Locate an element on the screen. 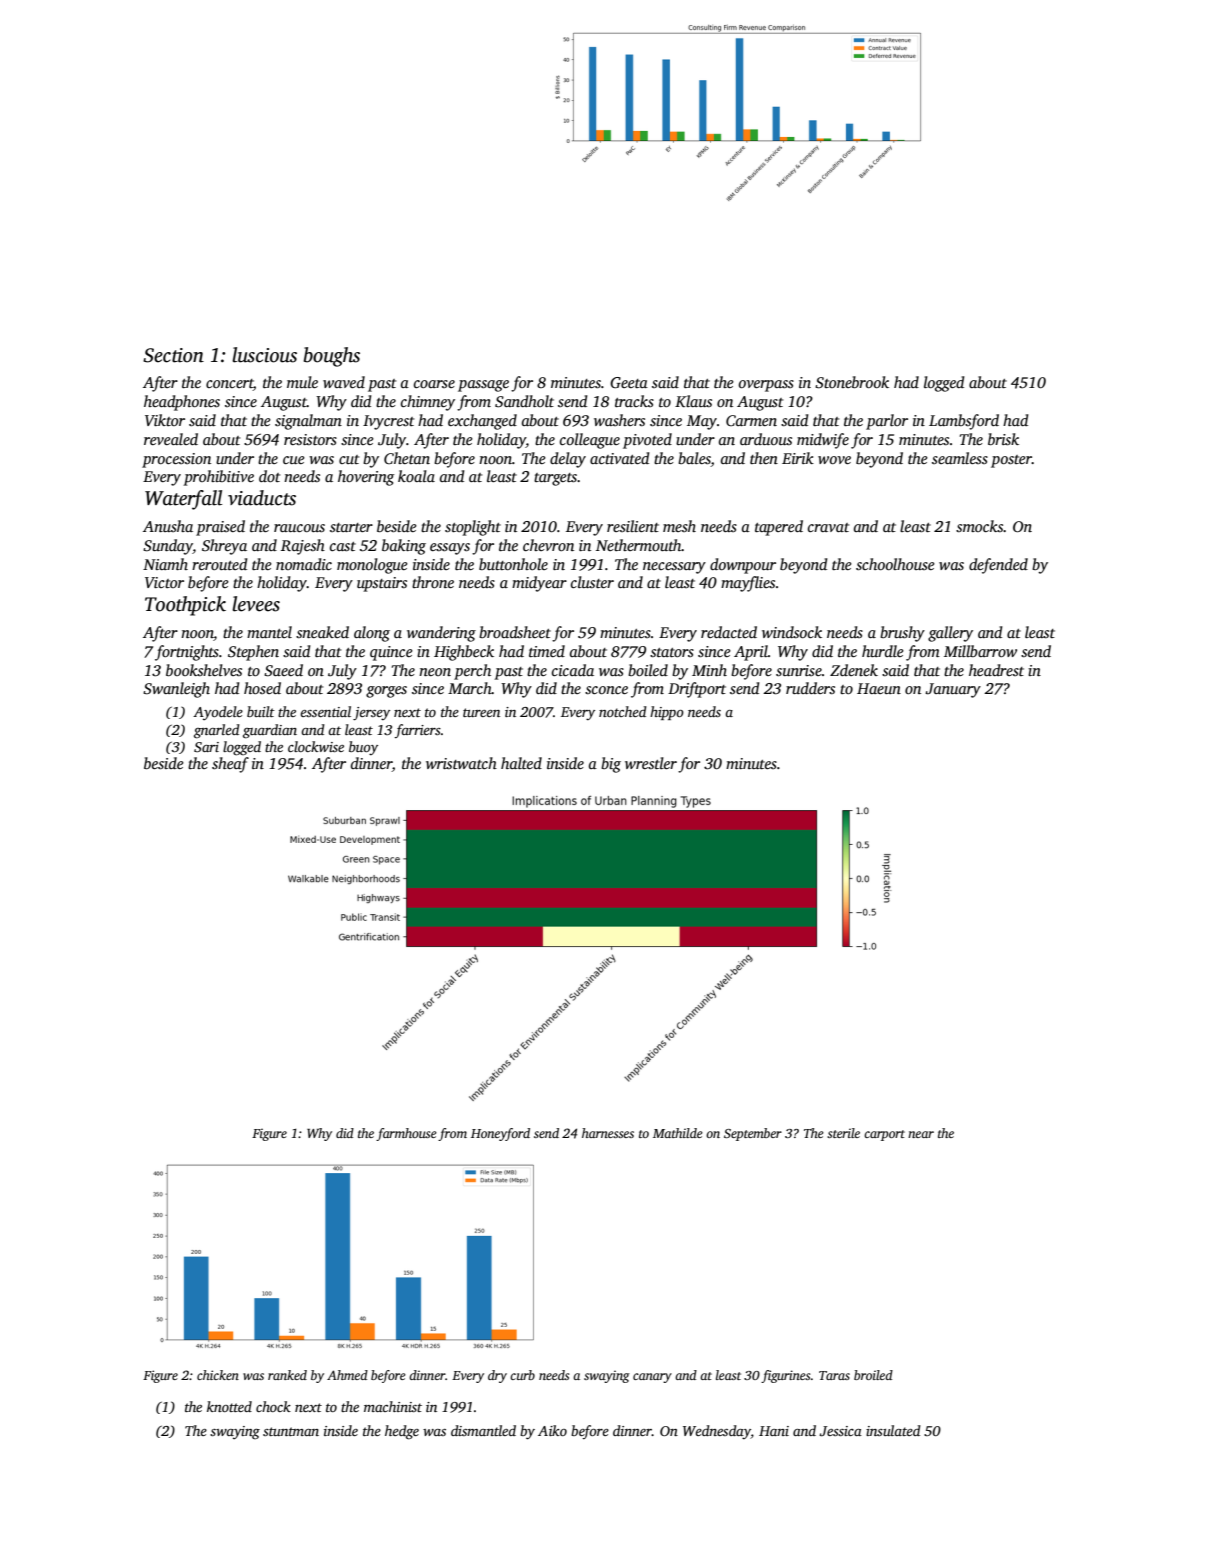 This screenshot has height=1562, width=1207. wristwatch is located at coordinates (461, 763).
